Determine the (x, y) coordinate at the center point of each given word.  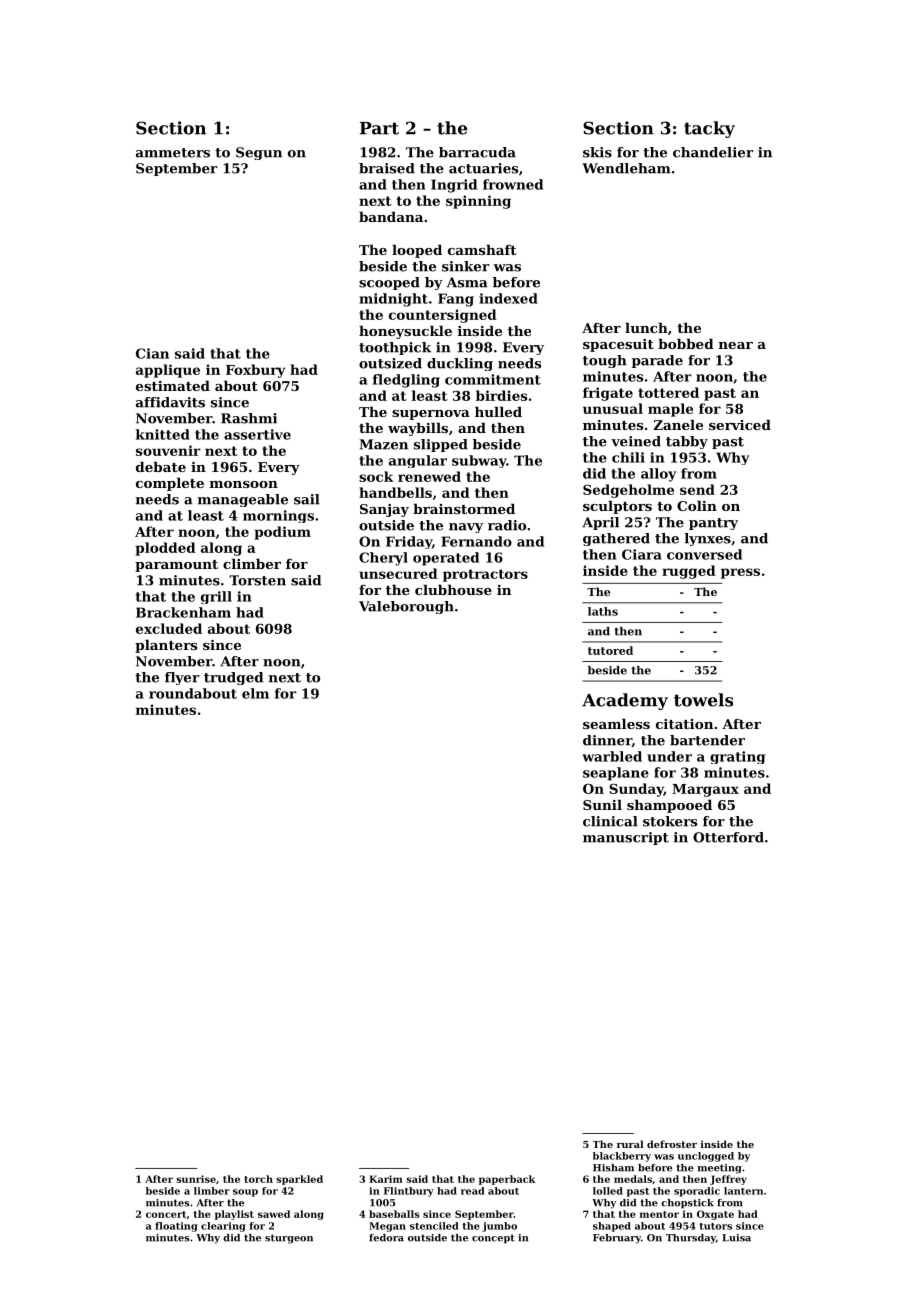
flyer (182, 678)
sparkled (299, 1180)
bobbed (686, 343)
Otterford (728, 837)
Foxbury (255, 371)
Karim (386, 1179)
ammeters (173, 153)
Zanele (678, 424)
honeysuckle (405, 332)
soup (245, 1193)
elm (255, 693)
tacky (709, 129)
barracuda (477, 152)
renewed (429, 476)
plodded (166, 549)
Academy (625, 701)
